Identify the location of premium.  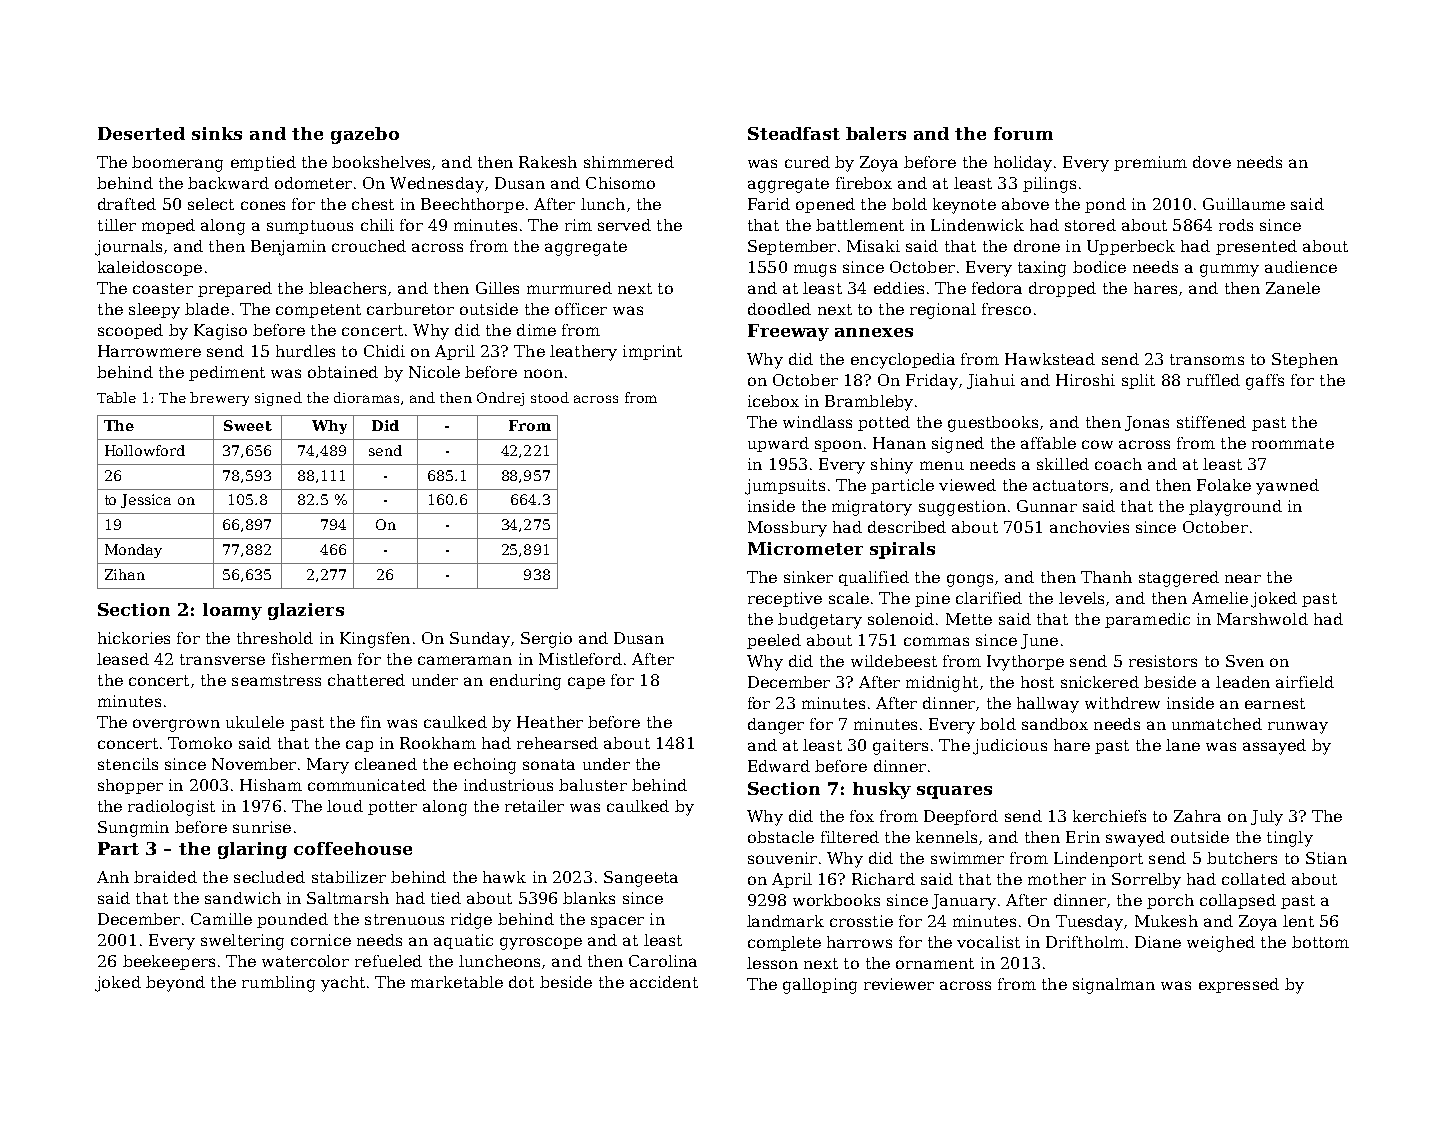
(1150, 163).
